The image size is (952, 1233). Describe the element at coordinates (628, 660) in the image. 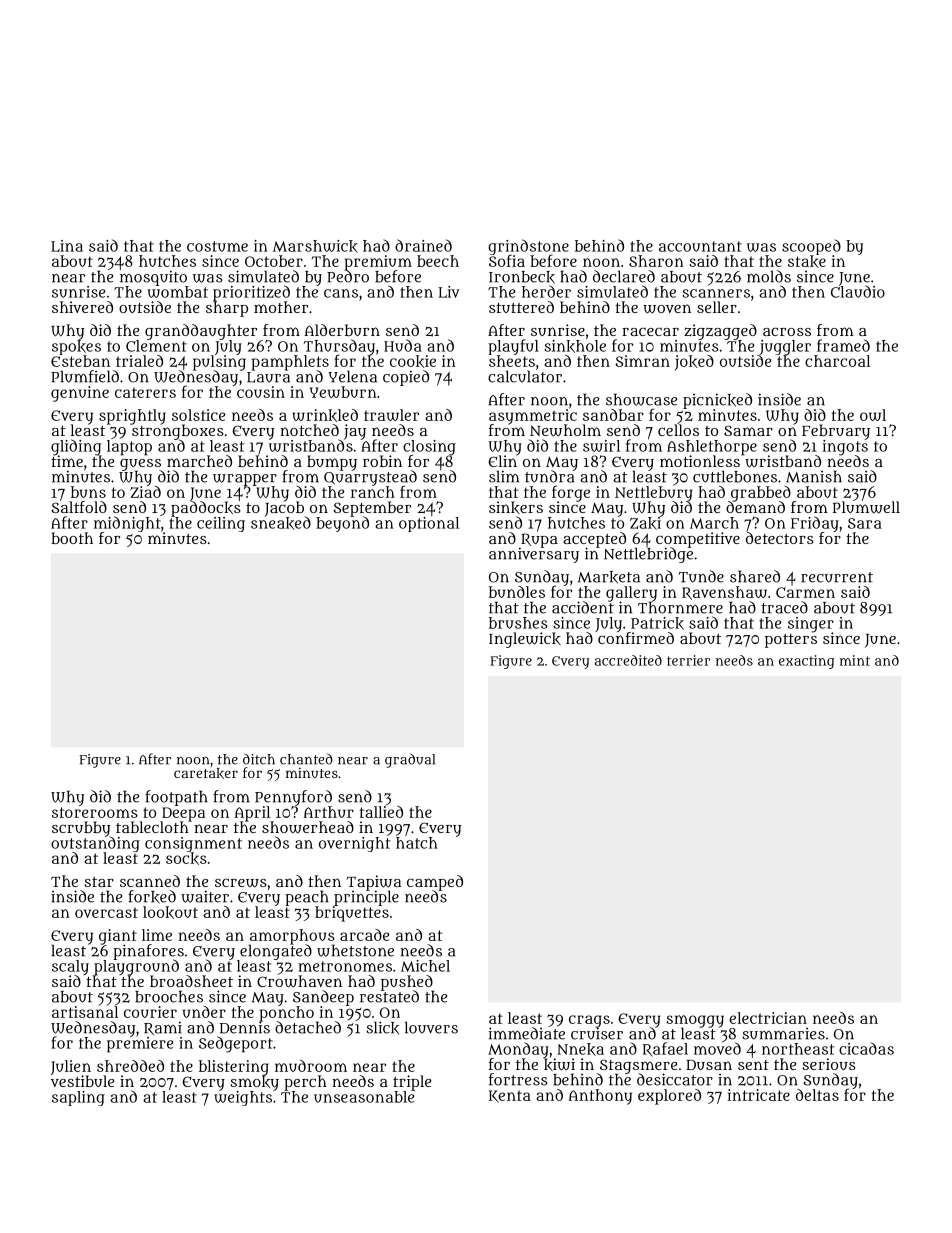

I see `accredited` at that location.
